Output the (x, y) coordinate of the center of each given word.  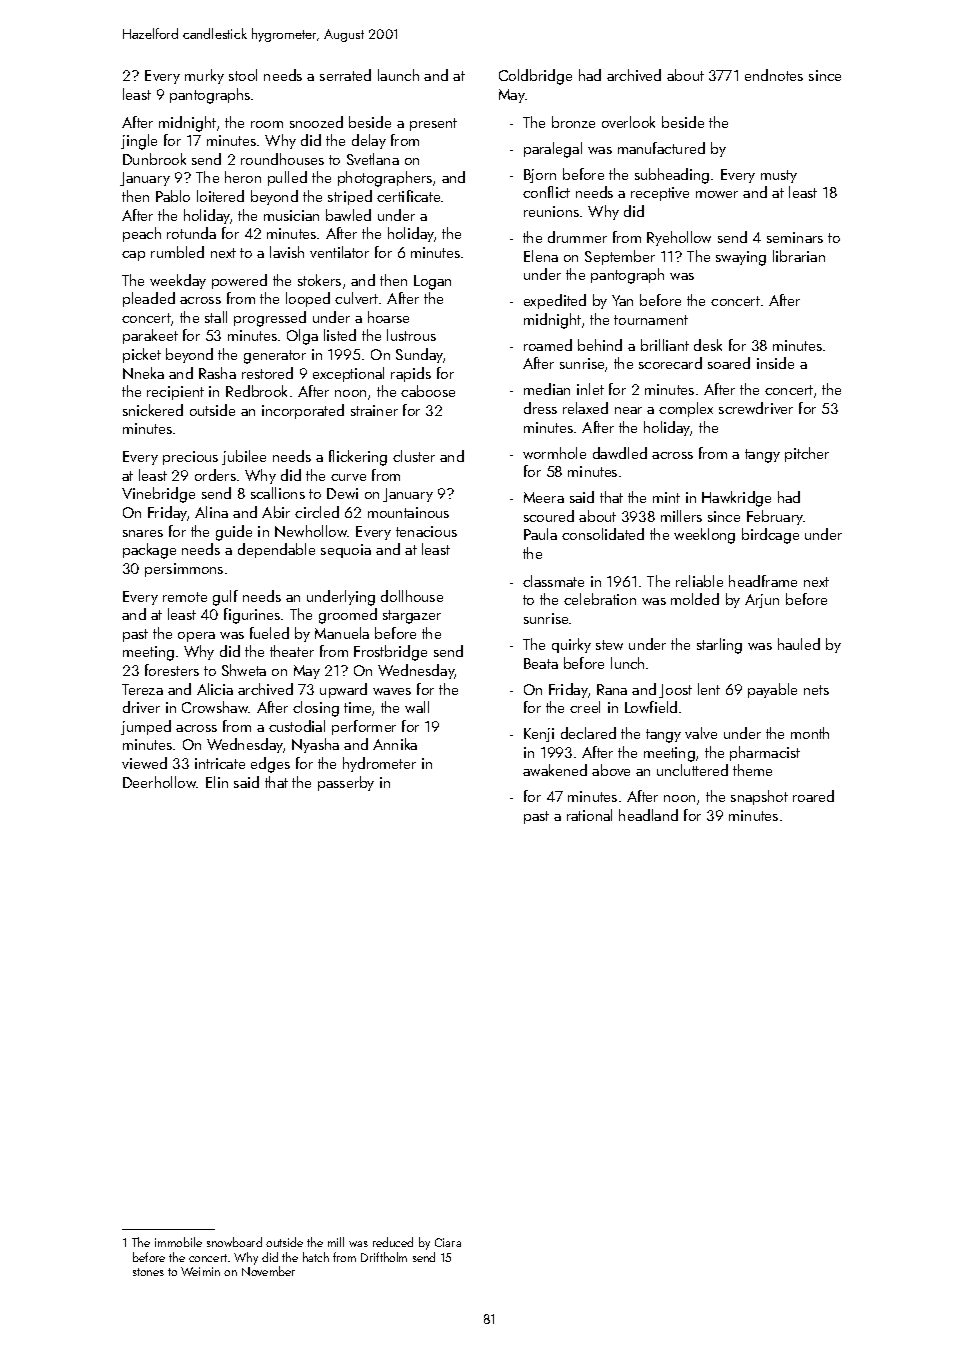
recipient (175, 393)
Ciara (448, 1242)
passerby (346, 783)
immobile (178, 1242)
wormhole (554, 453)
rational (589, 815)
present (433, 124)
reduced (393, 1242)
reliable (699, 581)
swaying (741, 258)
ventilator (339, 252)
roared (813, 796)
